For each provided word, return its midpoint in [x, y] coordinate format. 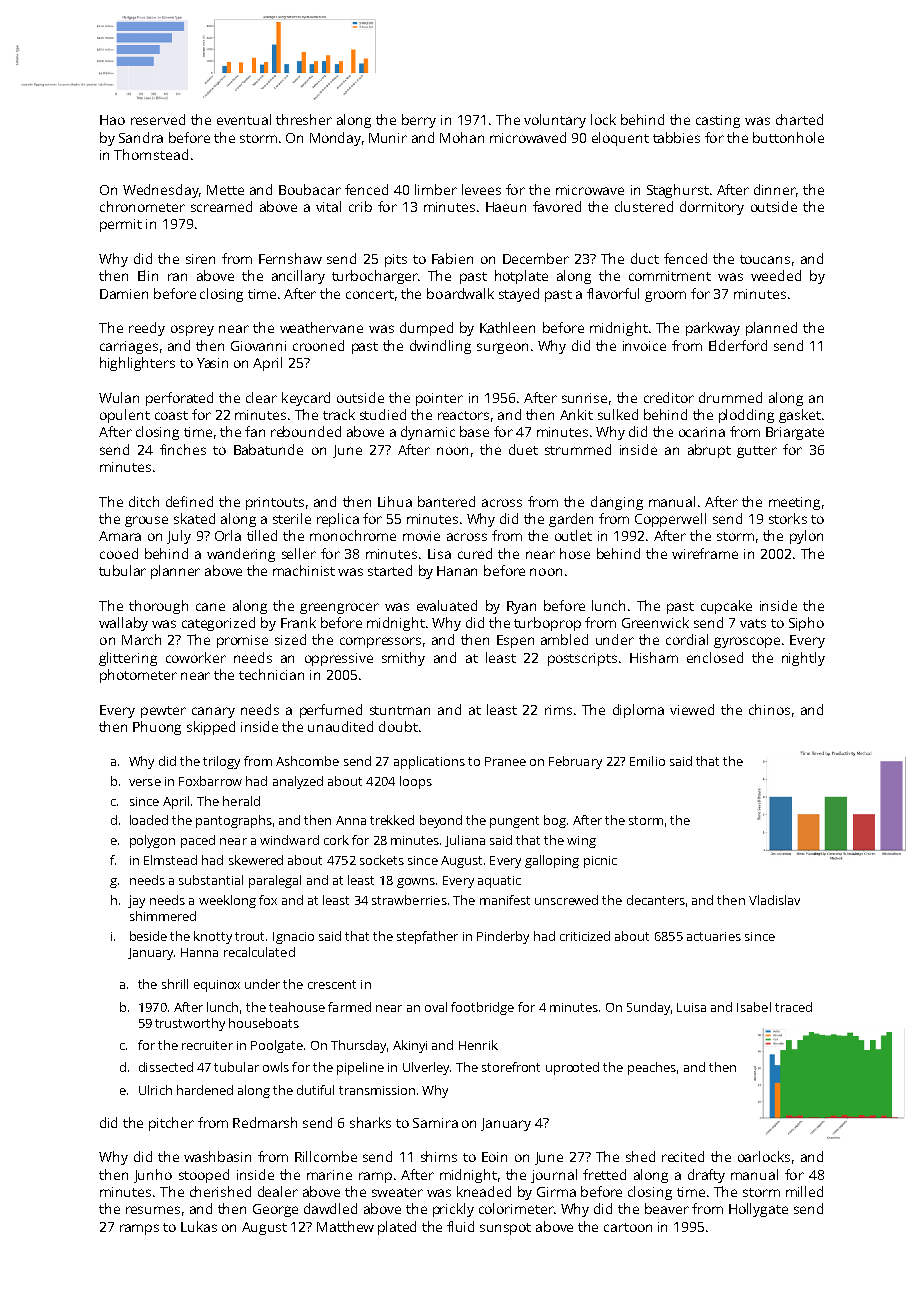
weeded [776, 275]
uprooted [572, 1068]
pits [396, 260]
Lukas [199, 1226]
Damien [124, 294]
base [474, 431]
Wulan [119, 397]
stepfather [427, 937]
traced [793, 1007]
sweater [397, 1192]
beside [148, 936]
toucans [765, 259]
